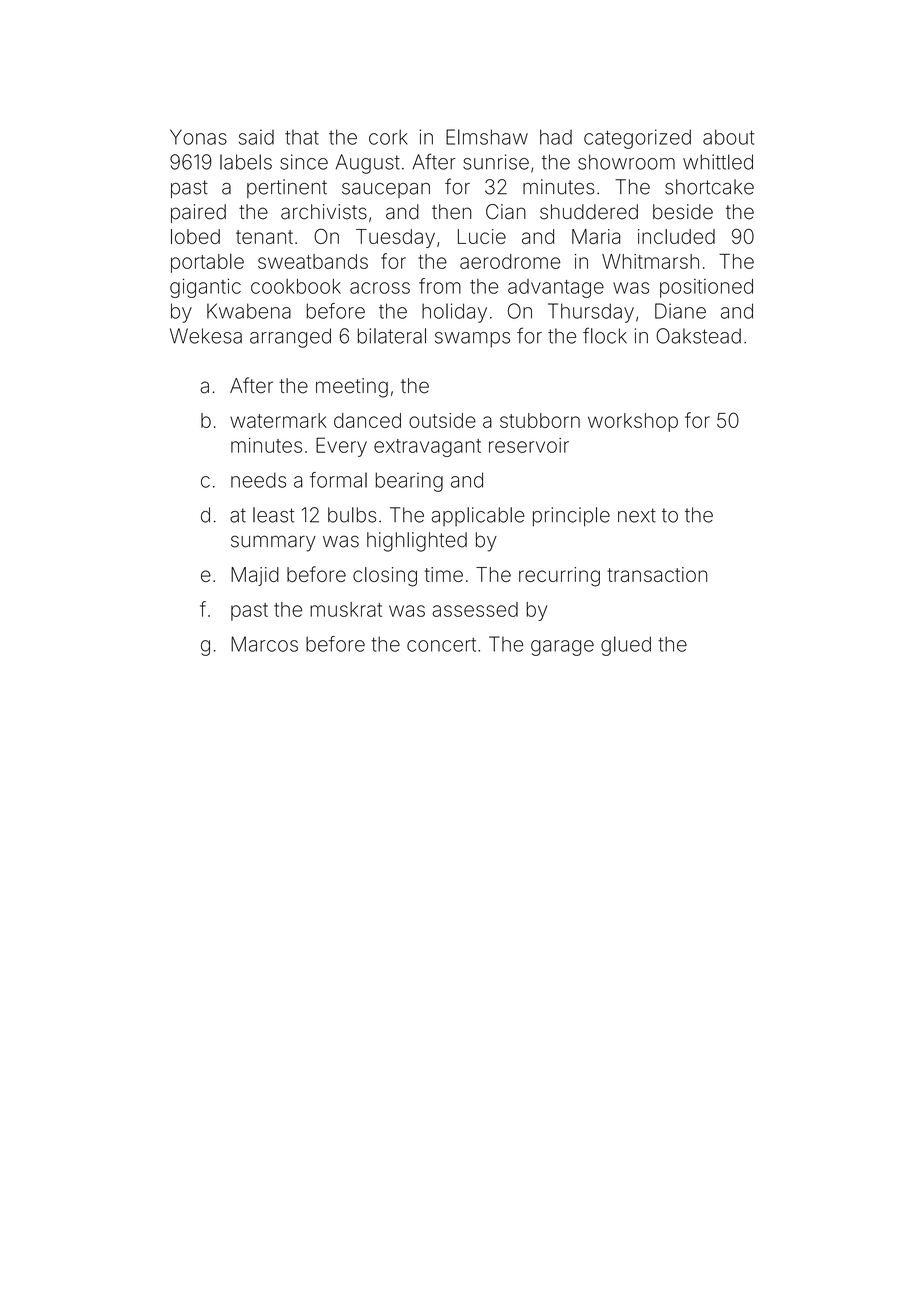 Image resolution: width=924 pixels, height=1311 pixels. What do you see at coordinates (626, 646) in the document?
I see `glued` at bounding box center [626, 646].
